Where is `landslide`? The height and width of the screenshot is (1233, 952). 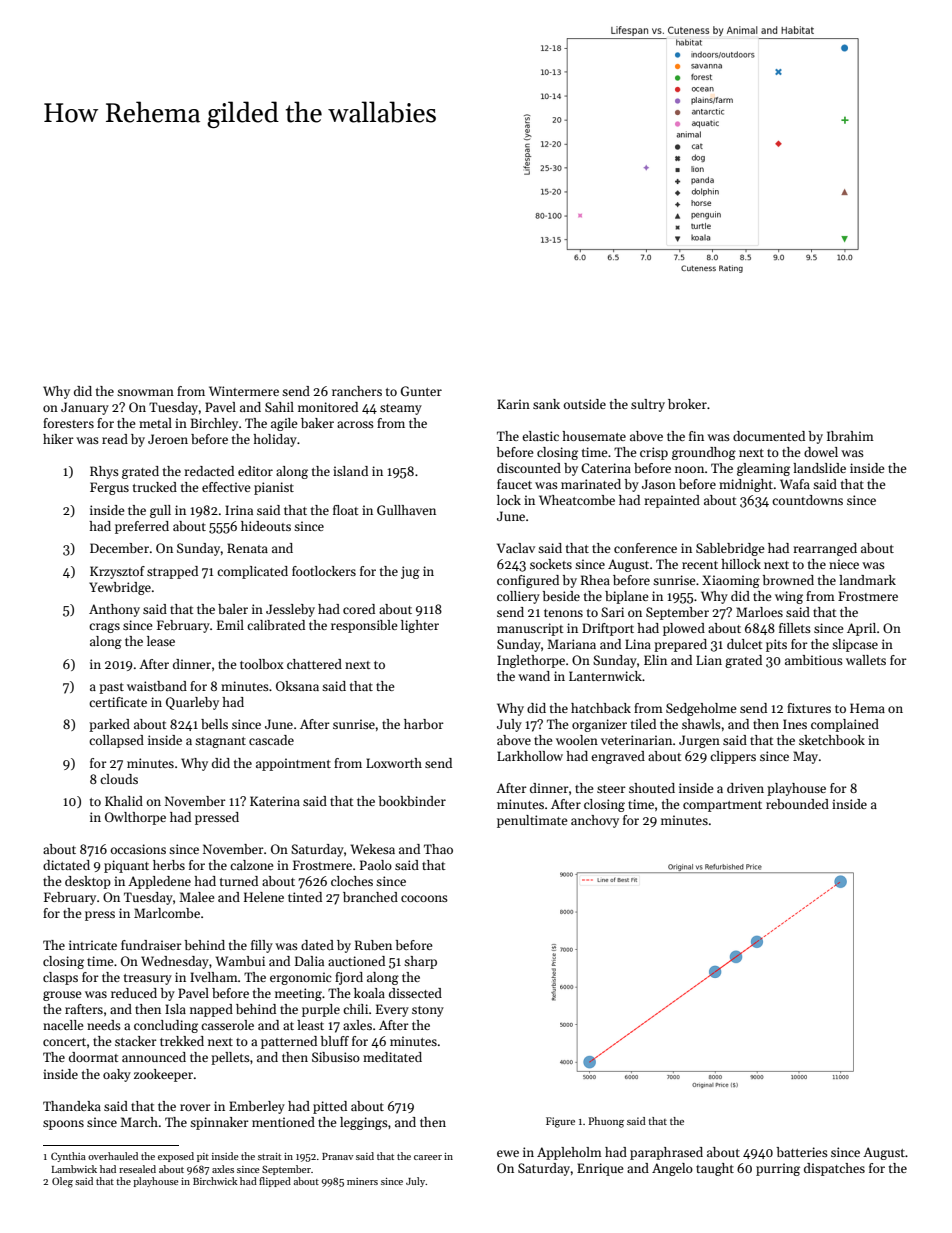
landslide is located at coordinates (819, 468).
